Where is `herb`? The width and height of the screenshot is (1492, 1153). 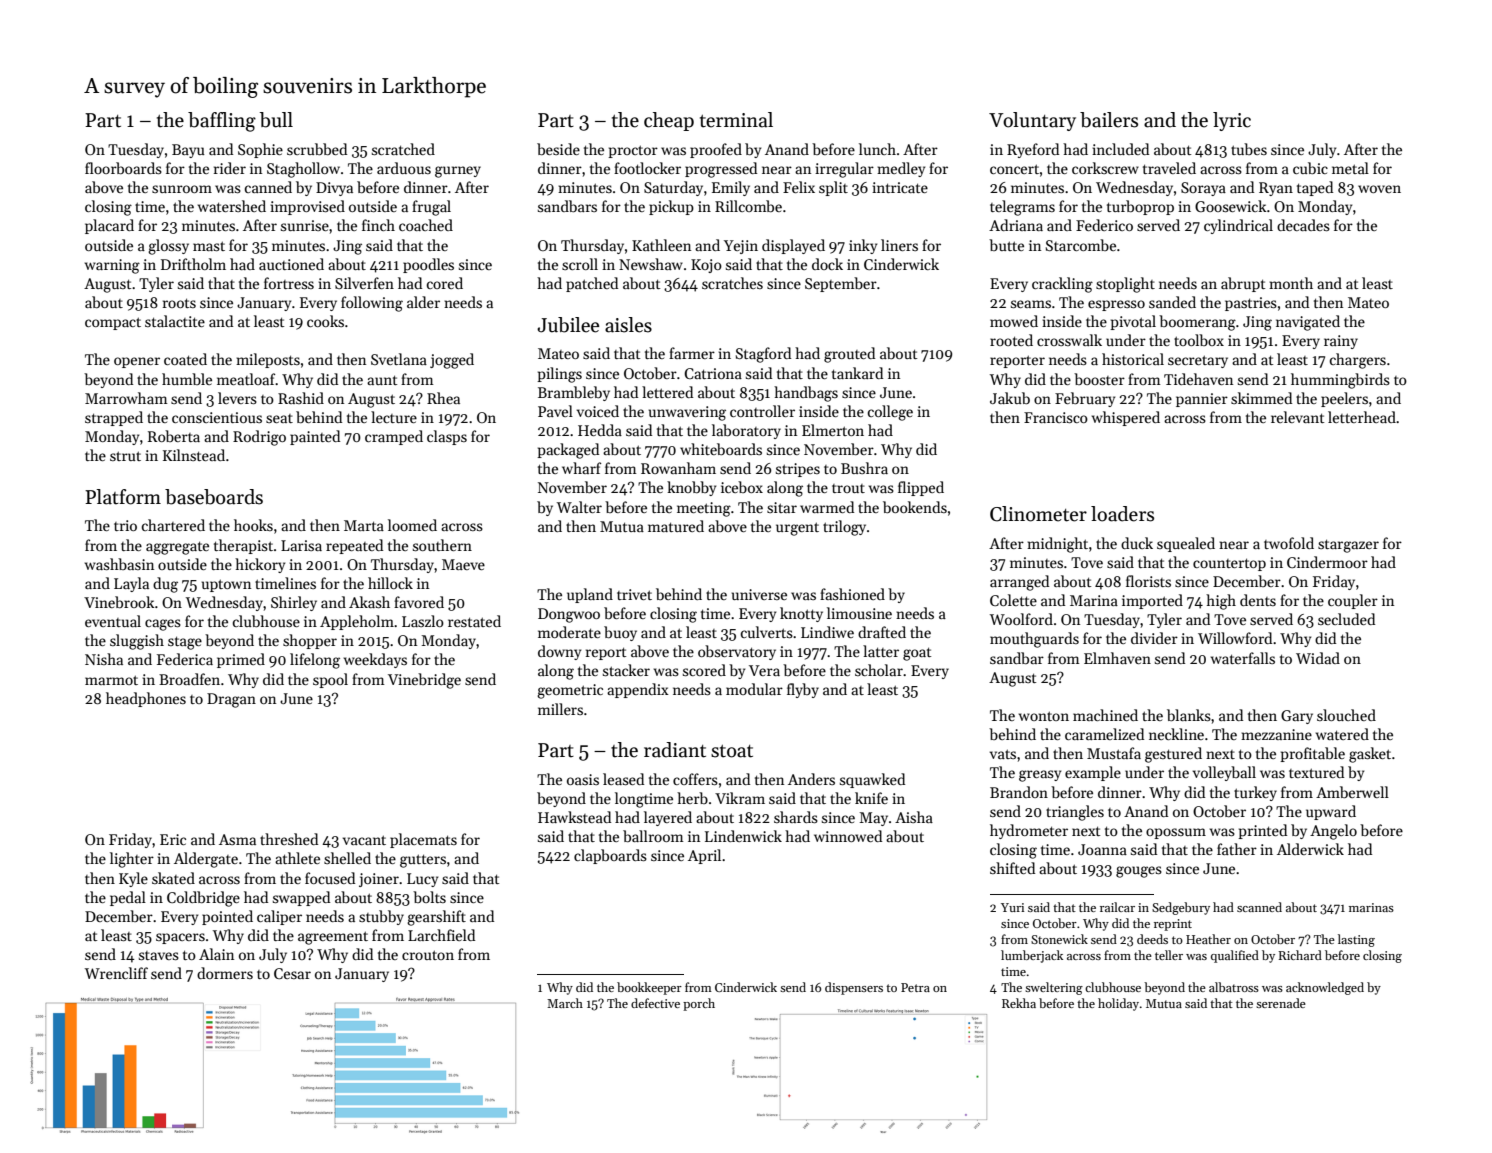
herb is located at coordinates (692, 798).
